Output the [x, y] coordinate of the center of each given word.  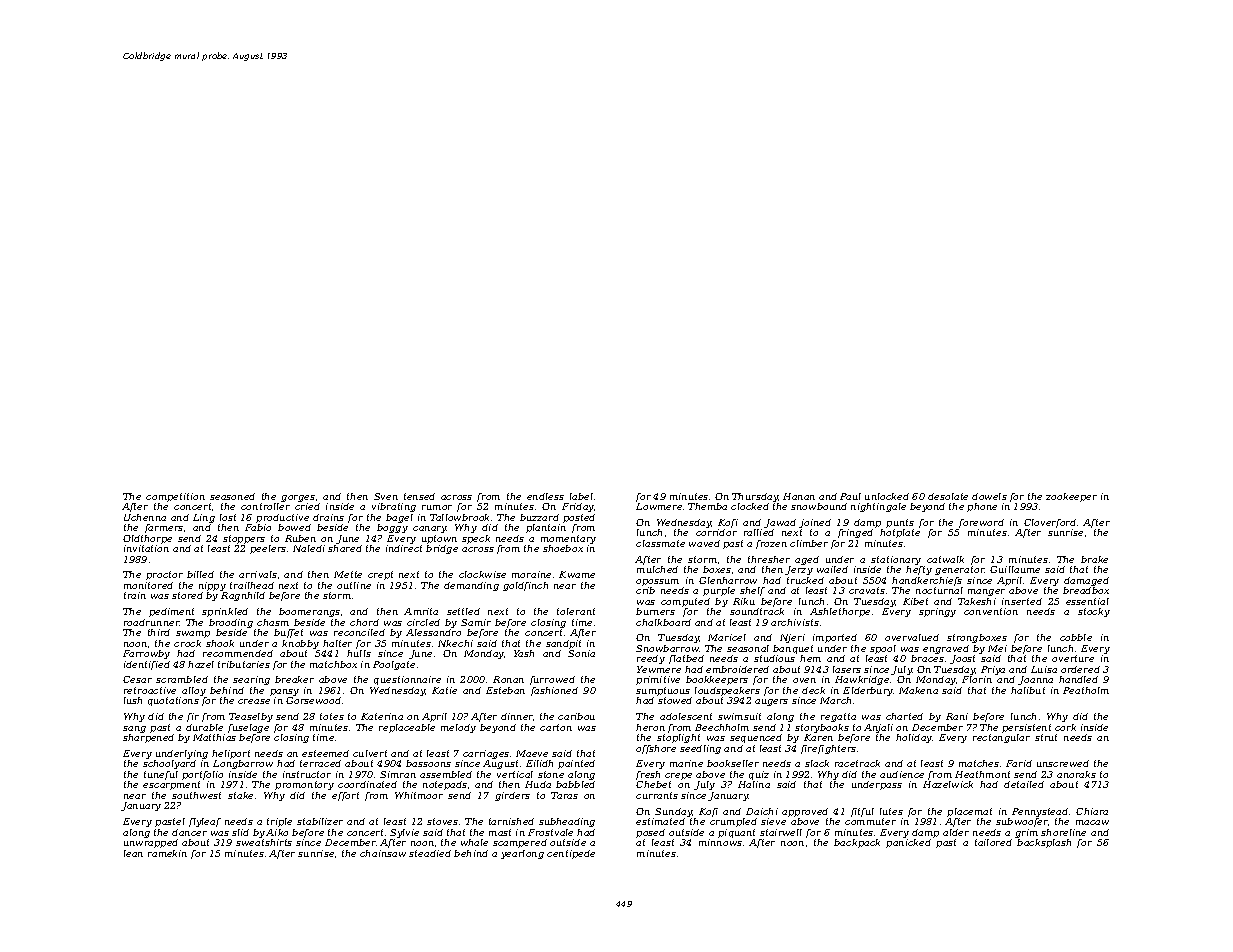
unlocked [887, 496]
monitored [148, 585]
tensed [419, 496]
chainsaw [383, 853]
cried [307, 506]
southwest [196, 795]
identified [147, 665]
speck [476, 539]
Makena [918, 690]
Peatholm [1086, 690]
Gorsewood [313, 700]
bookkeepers [717, 680]
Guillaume [1015, 569]
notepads [445, 785]
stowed [675, 700]
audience [902, 774]
